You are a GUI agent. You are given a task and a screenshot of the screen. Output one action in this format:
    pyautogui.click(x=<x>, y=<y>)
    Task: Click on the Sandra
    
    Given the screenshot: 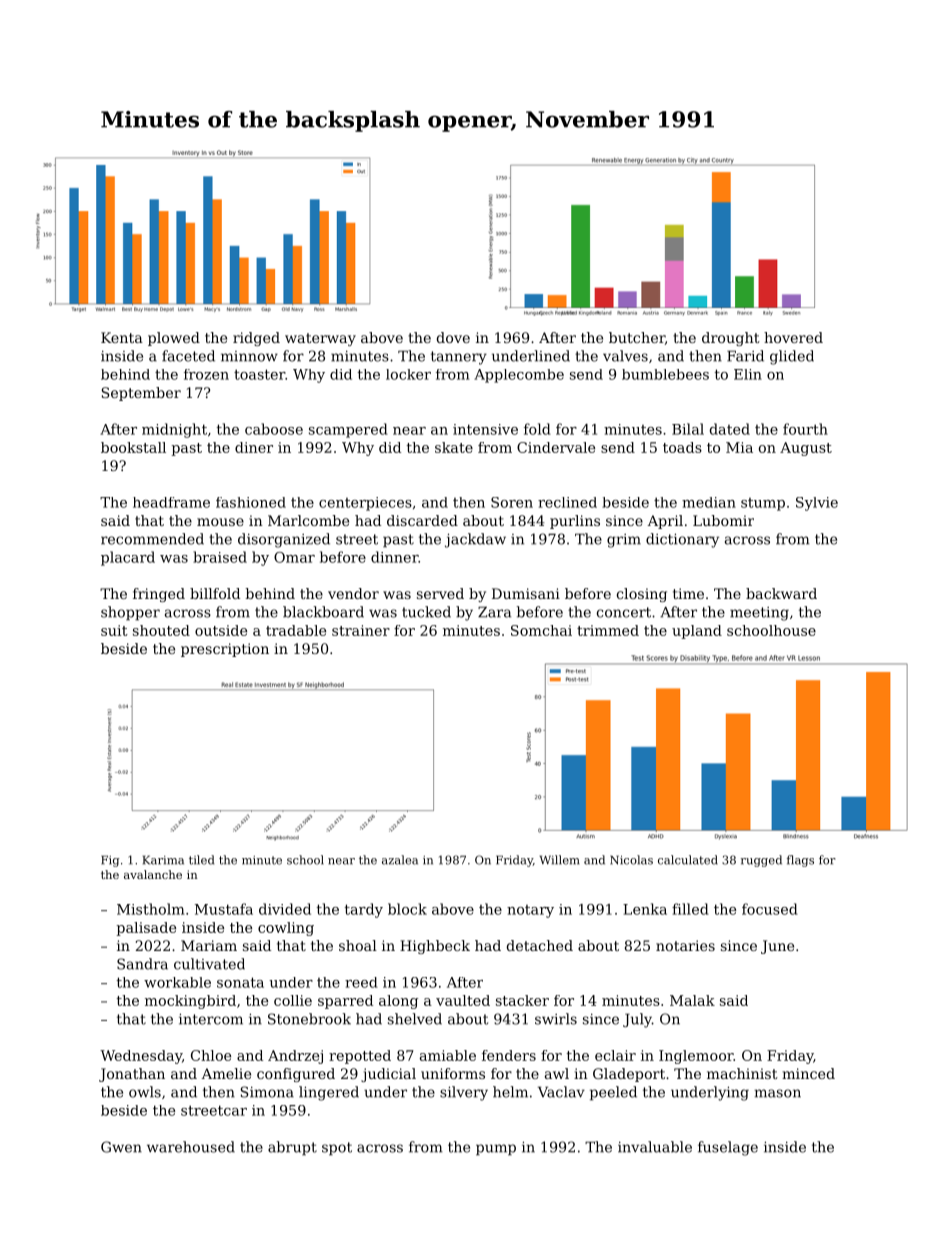 What is the action you would take?
    pyautogui.click(x=142, y=964)
